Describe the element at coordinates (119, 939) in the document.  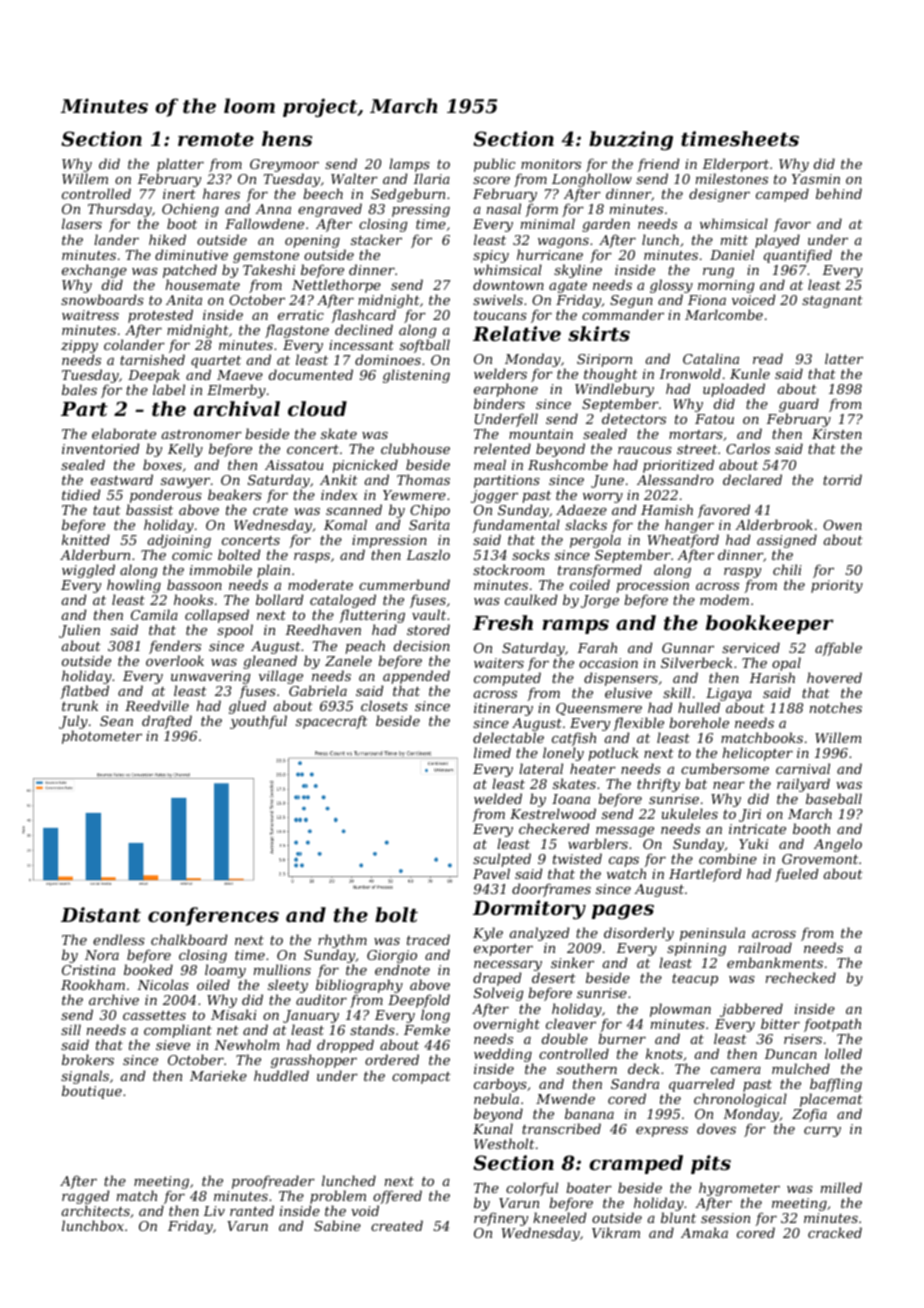
I see `endless` at that location.
